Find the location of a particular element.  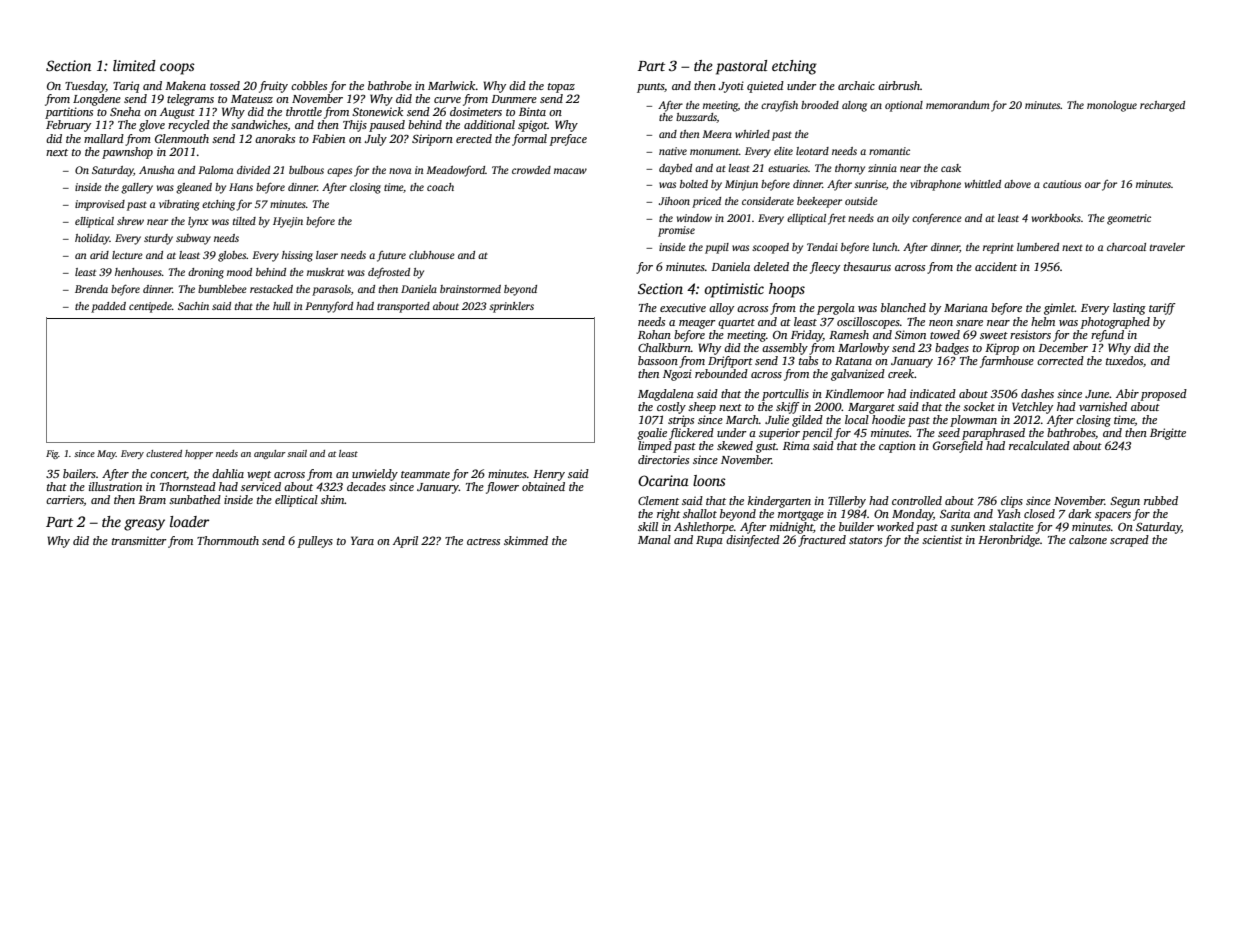

transmitter is located at coordinates (139, 540).
